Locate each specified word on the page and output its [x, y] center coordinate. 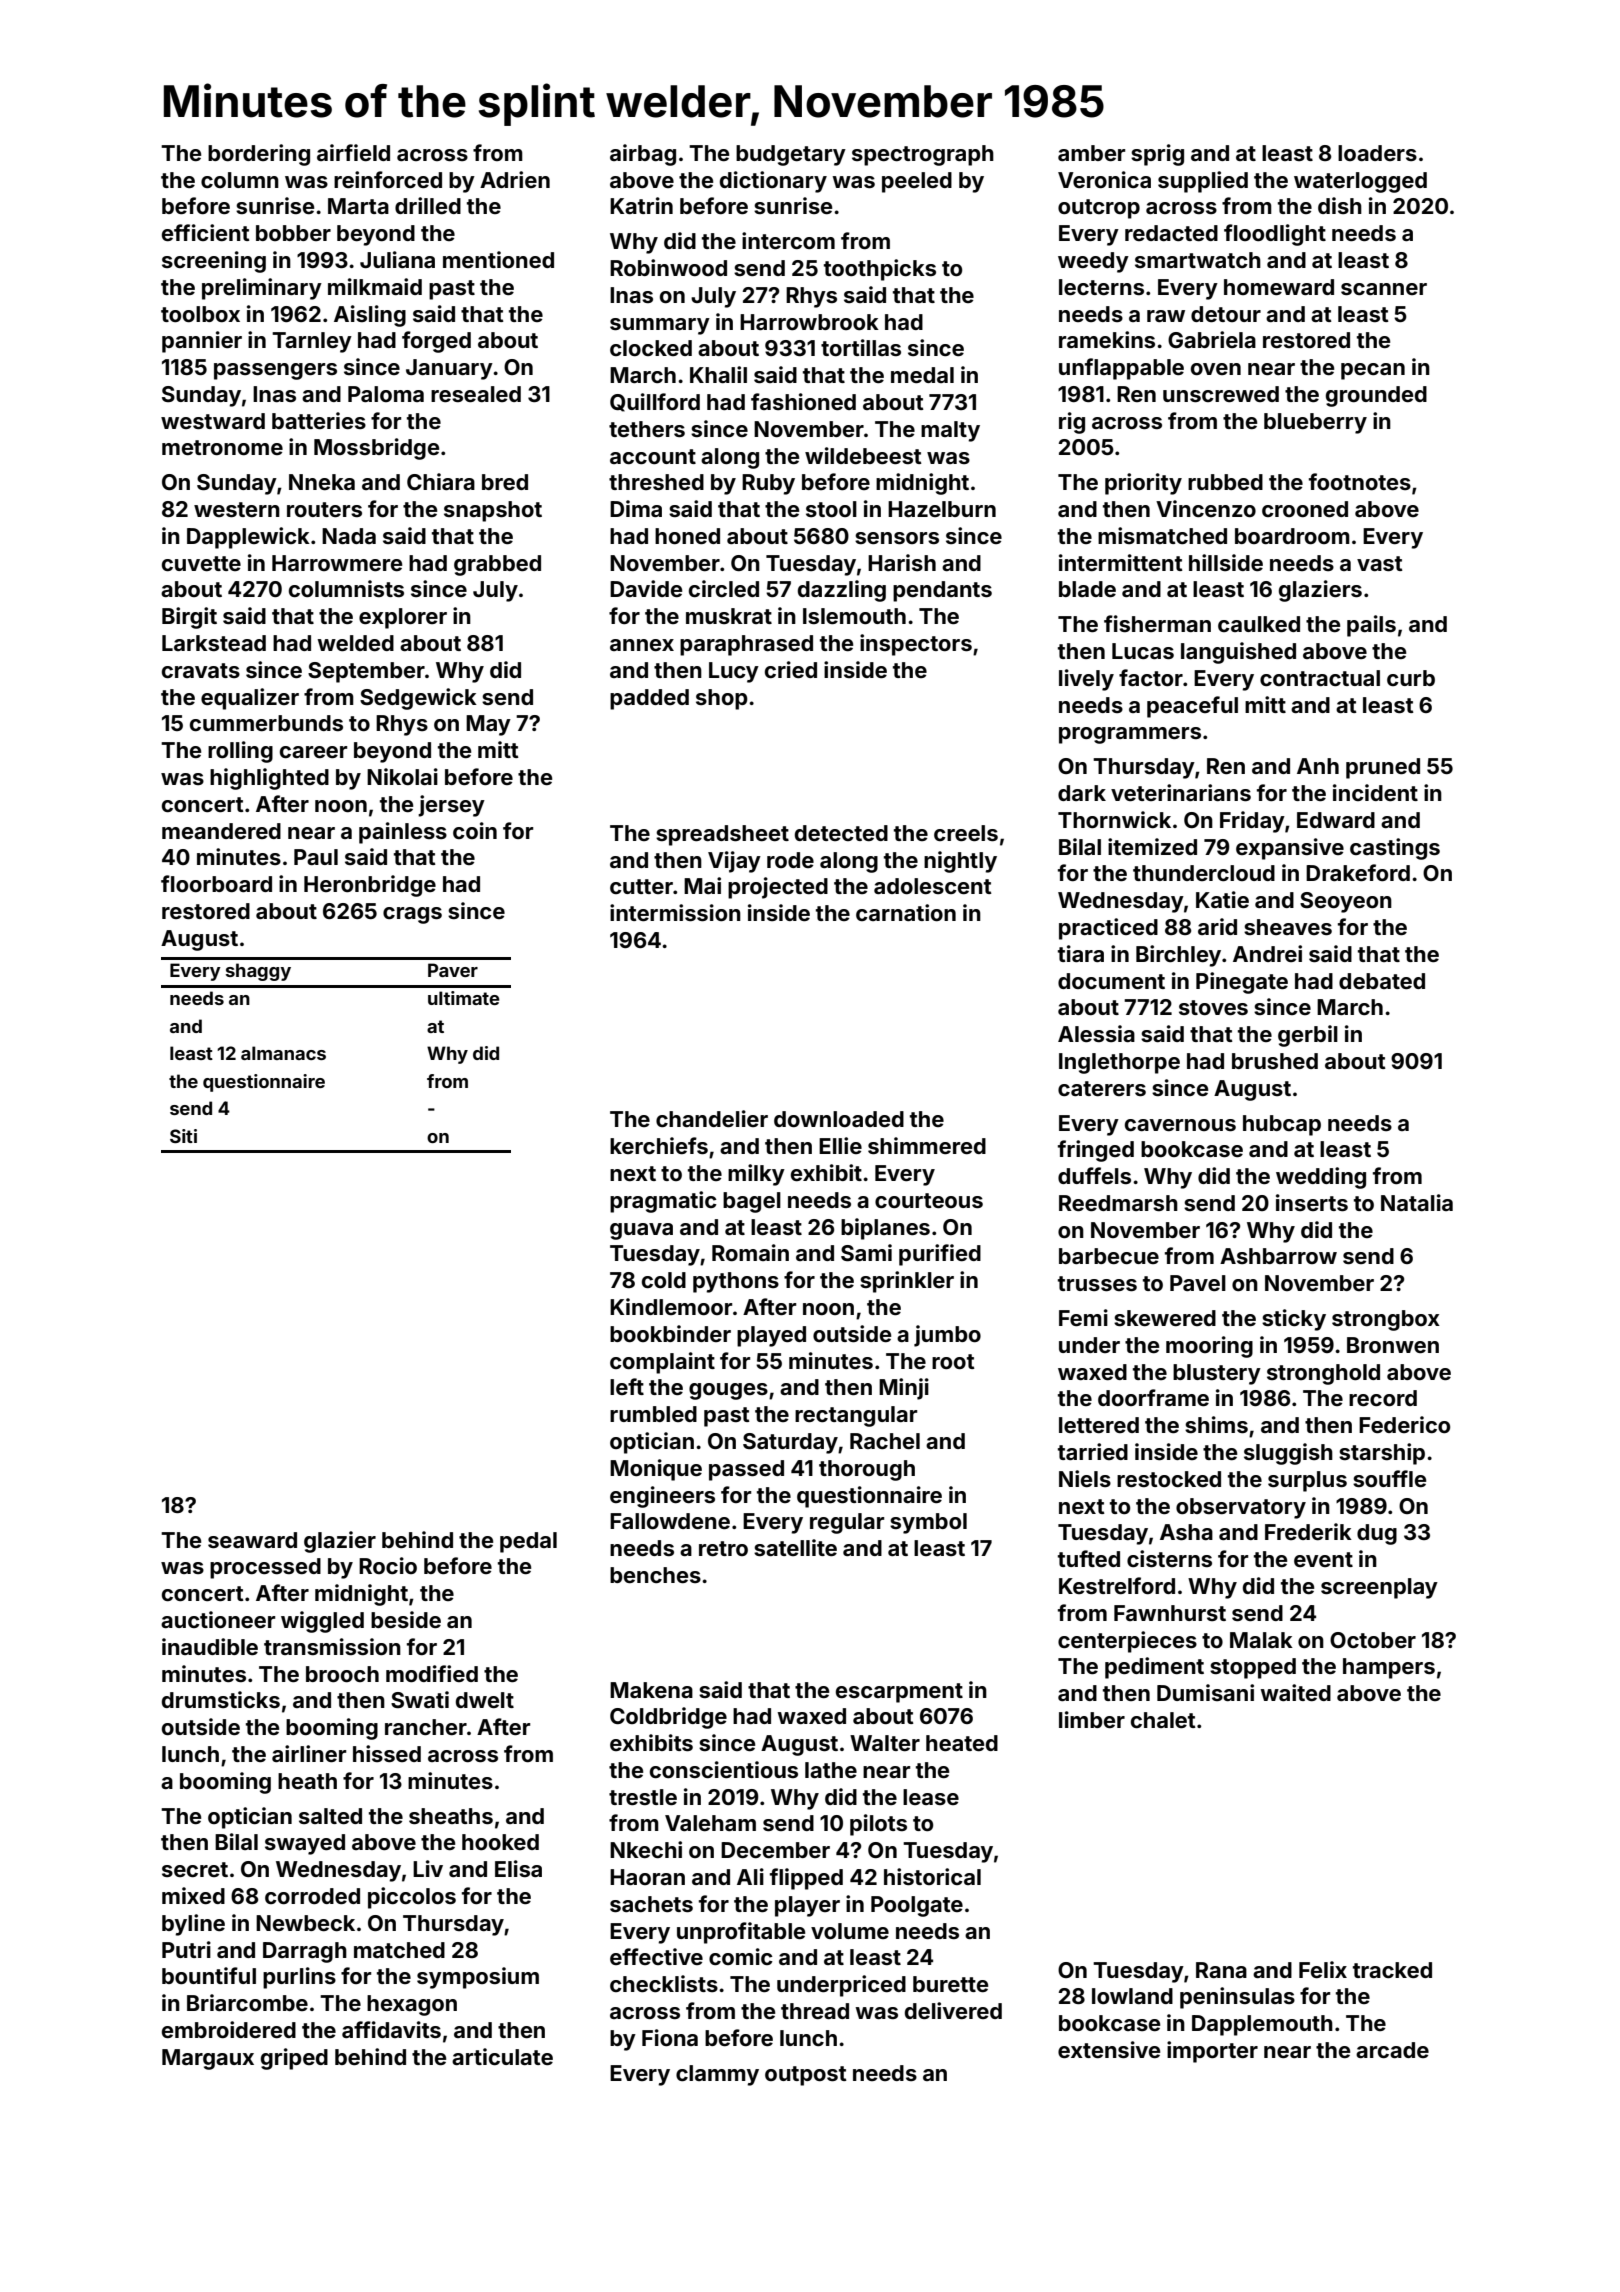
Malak [1261, 1640]
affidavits [391, 2029]
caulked [1259, 624]
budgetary [791, 155]
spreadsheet [722, 835]
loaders [1377, 153]
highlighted [269, 779]
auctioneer [218, 1619]
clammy [717, 2075]
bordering [259, 155]
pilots [878, 1825]
